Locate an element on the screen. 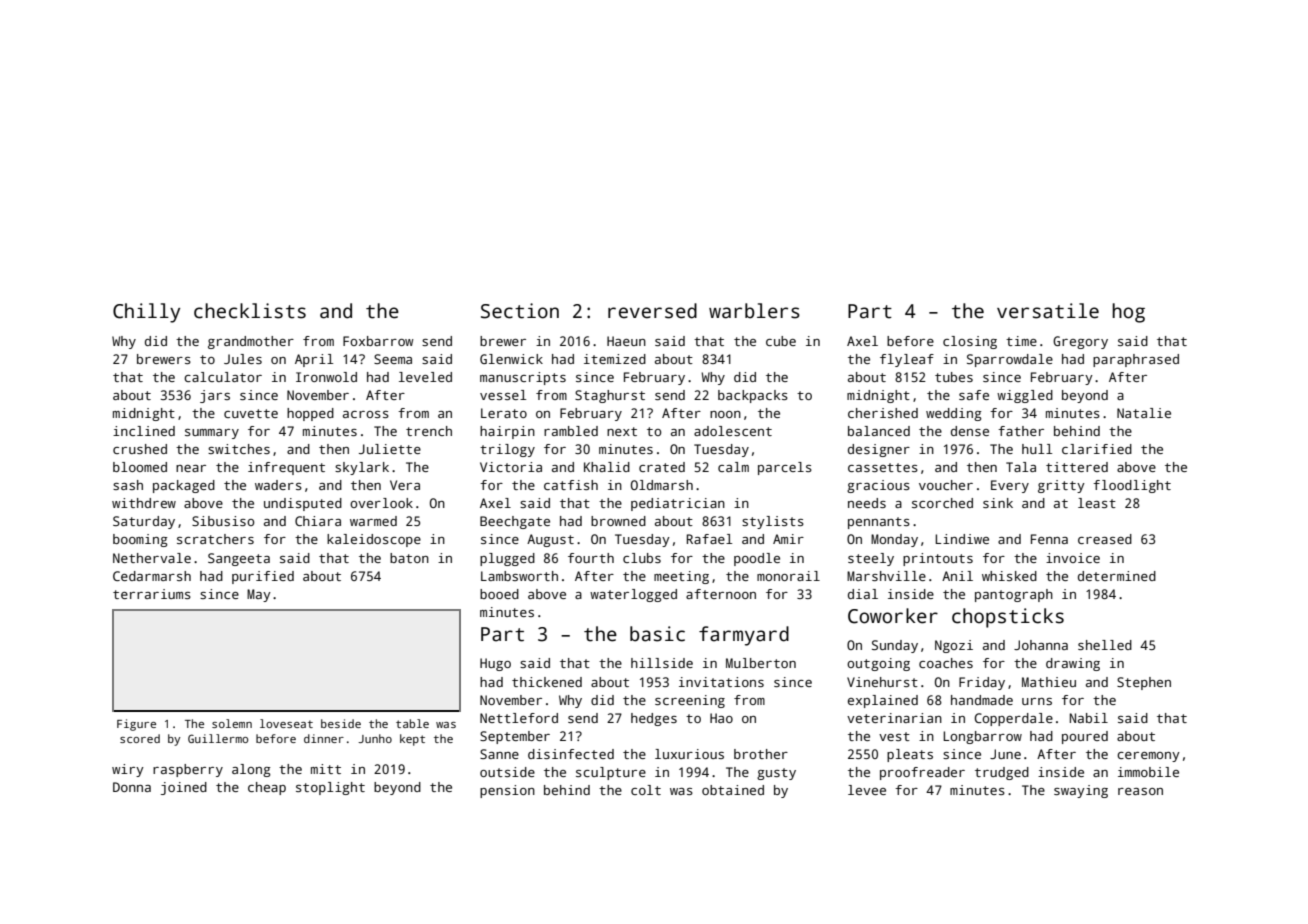 The image size is (1308, 924). stoplight is located at coordinates (330, 788).
